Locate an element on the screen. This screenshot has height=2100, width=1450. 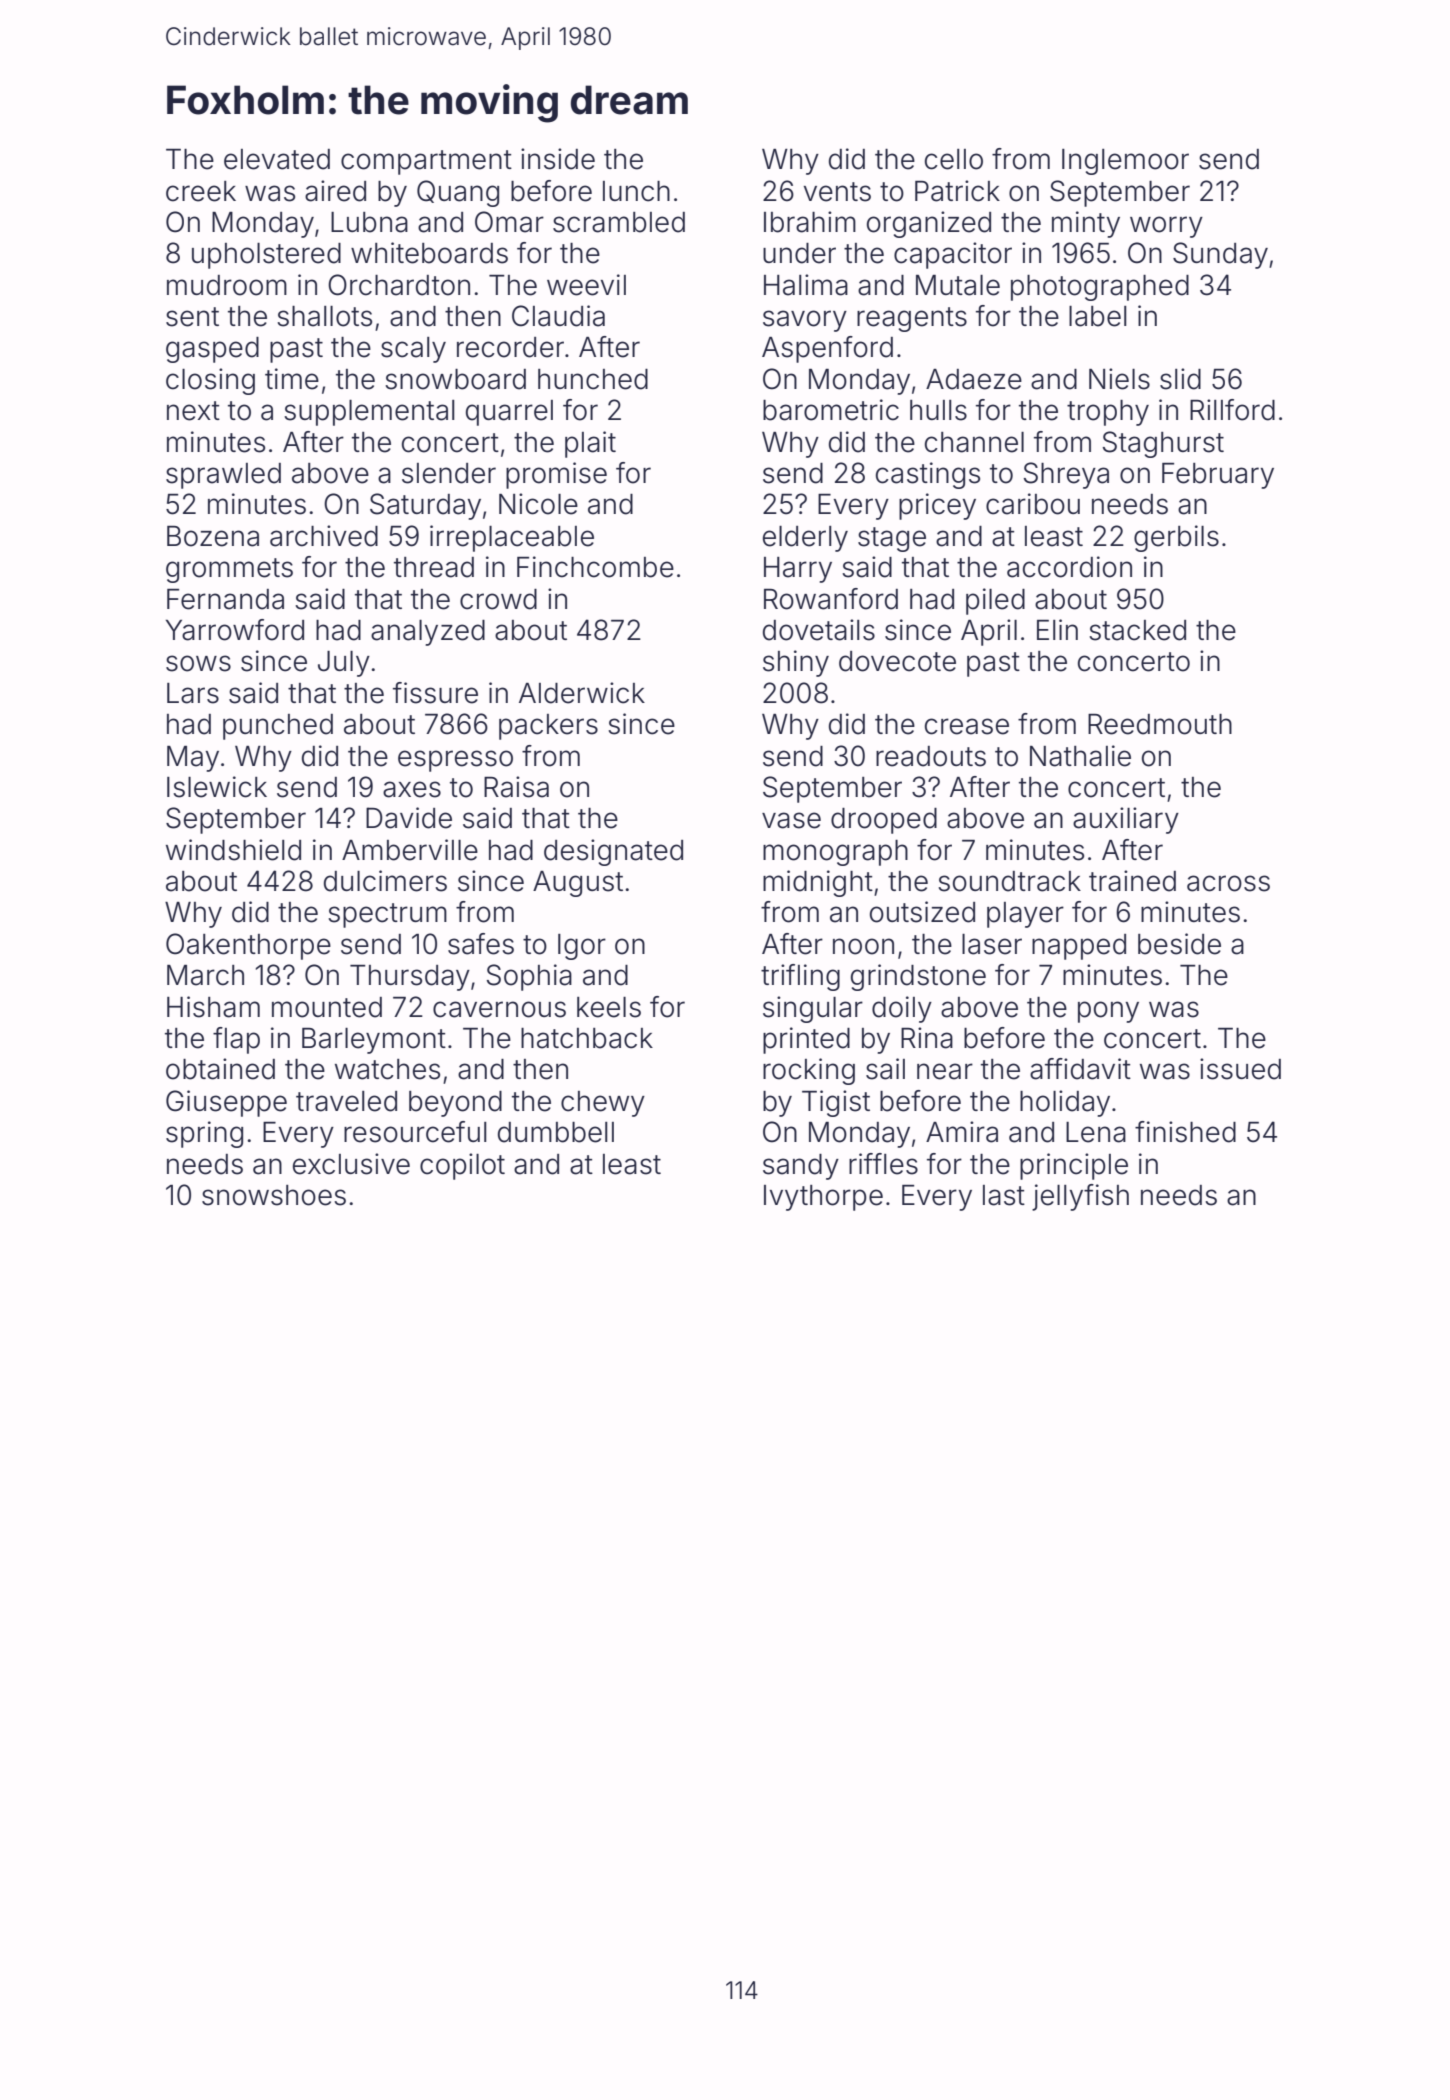
gasped is located at coordinates (212, 350).
